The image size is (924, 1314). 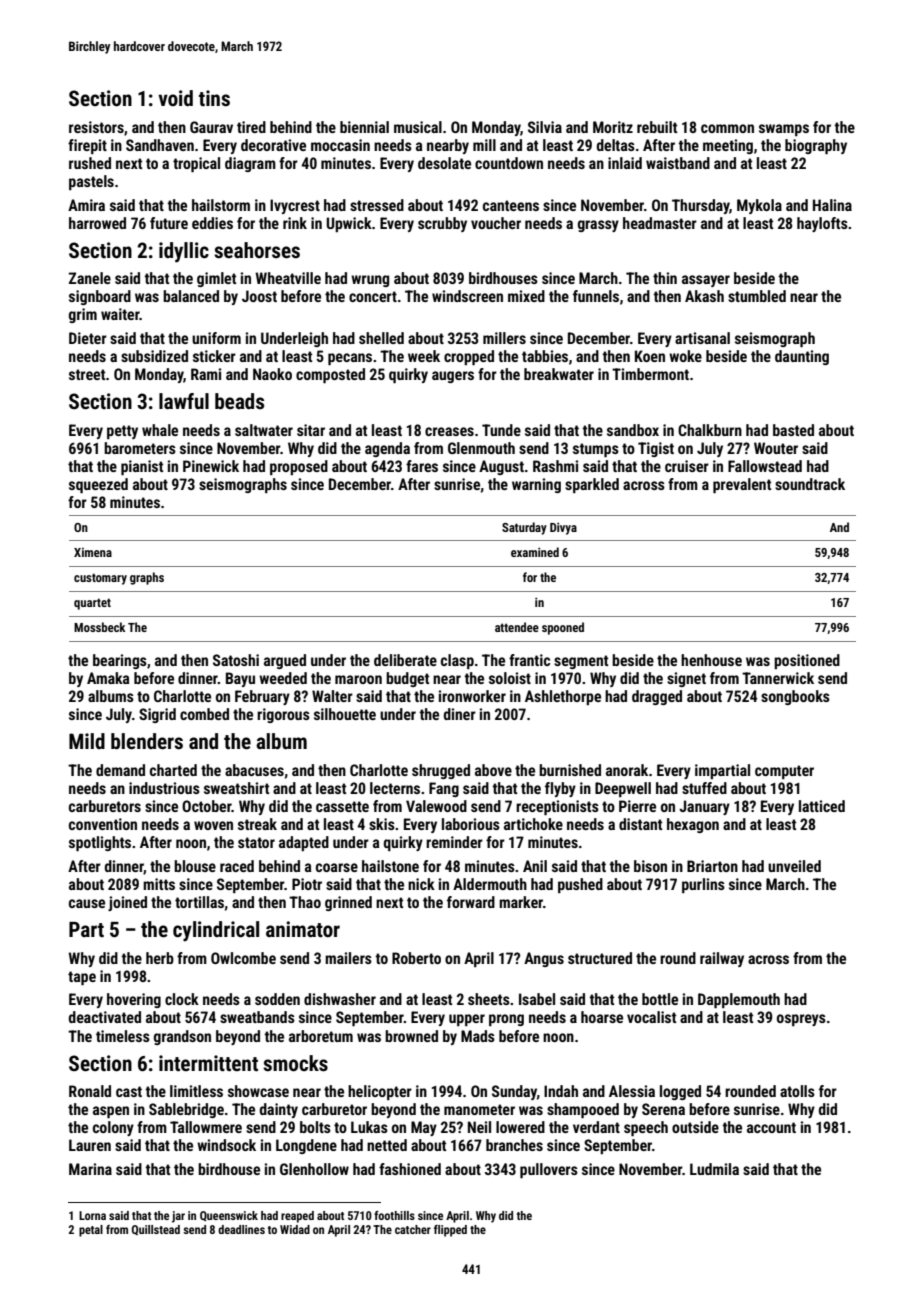 I want to click on resistors, so click(x=96, y=127).
